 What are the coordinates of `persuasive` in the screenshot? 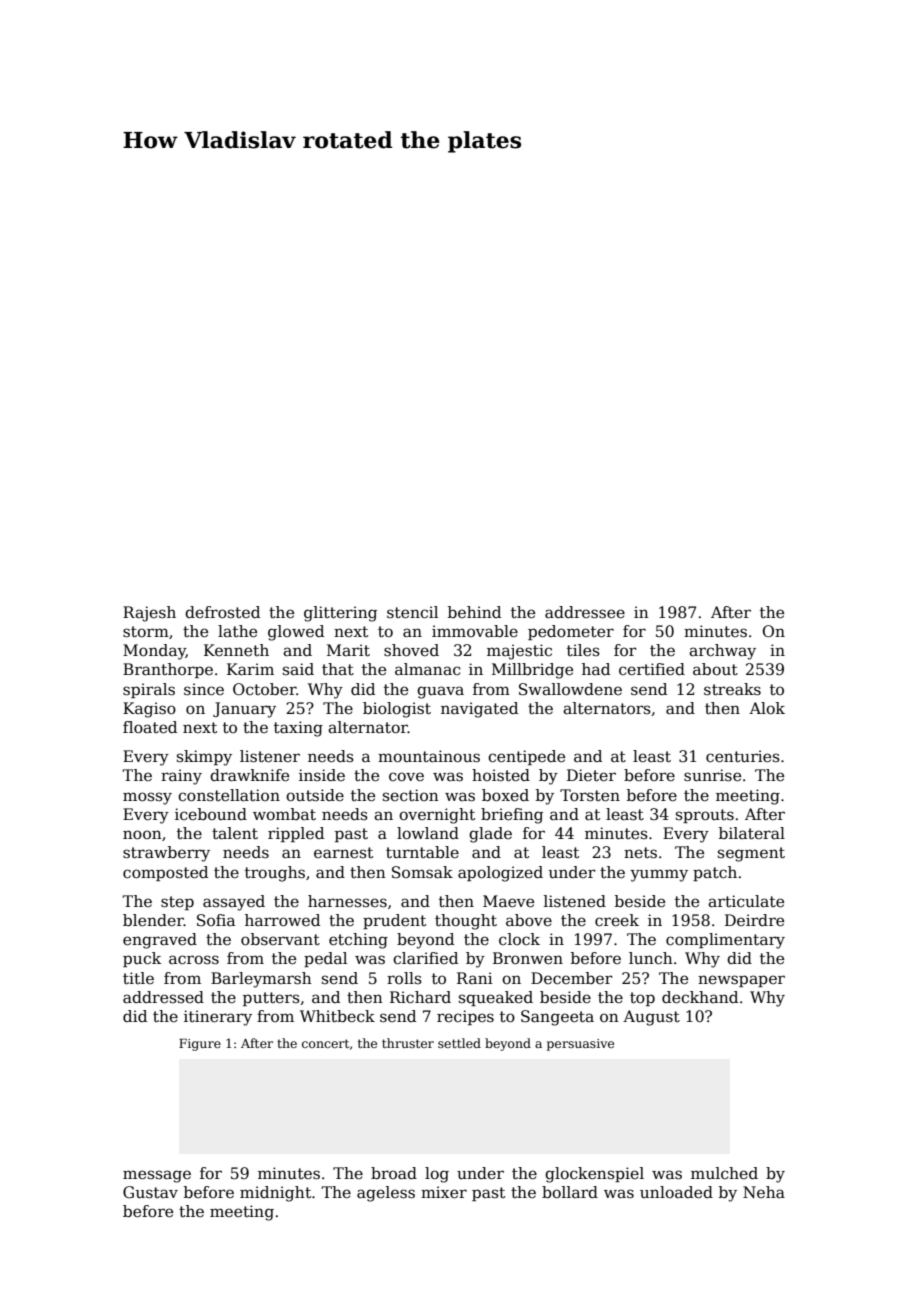 It's located at (580, 1045).
